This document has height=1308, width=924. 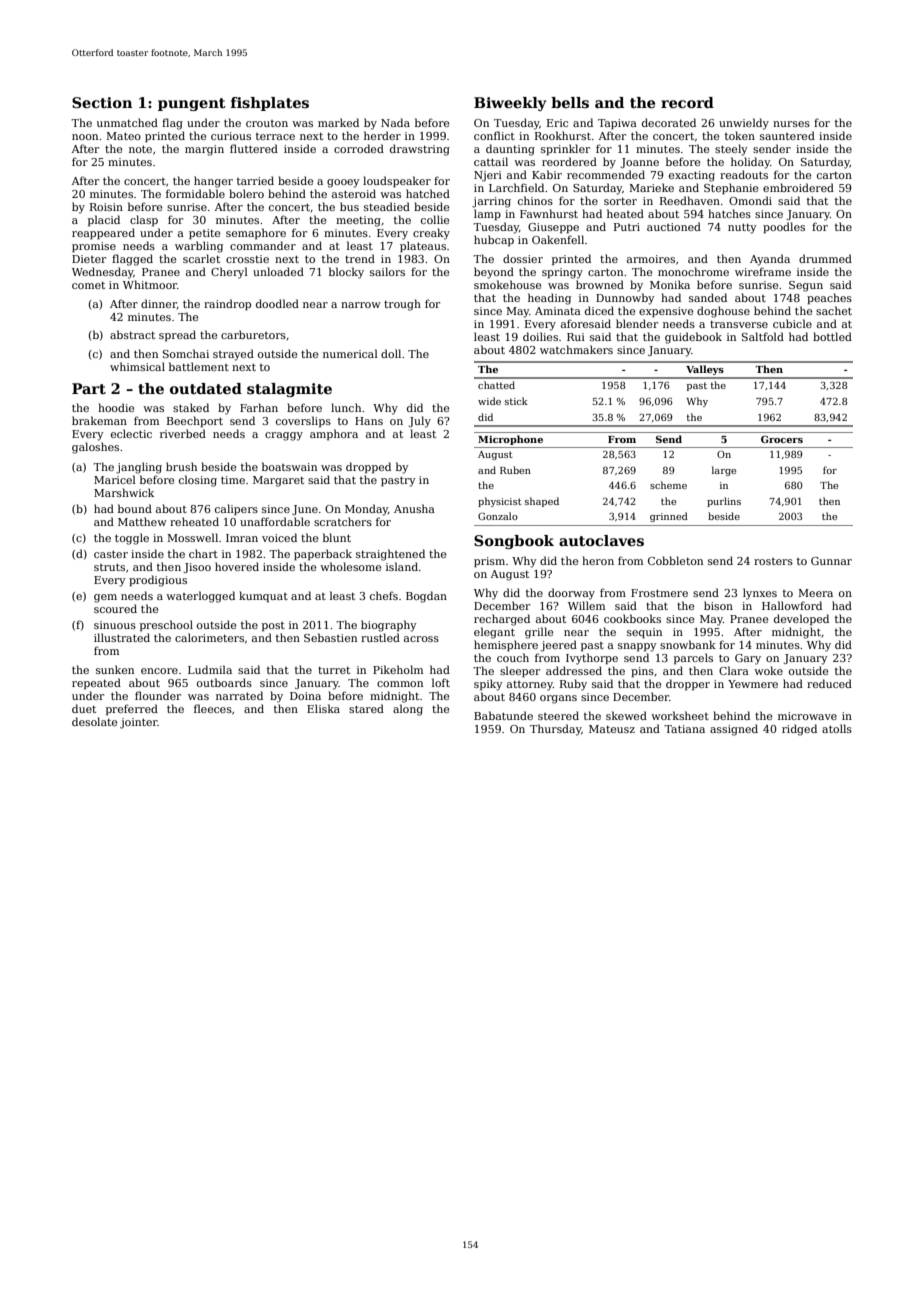 What do you see at coordinates (139, 723) in the document?
I see `jointer` at bounding box center [139, 723].
